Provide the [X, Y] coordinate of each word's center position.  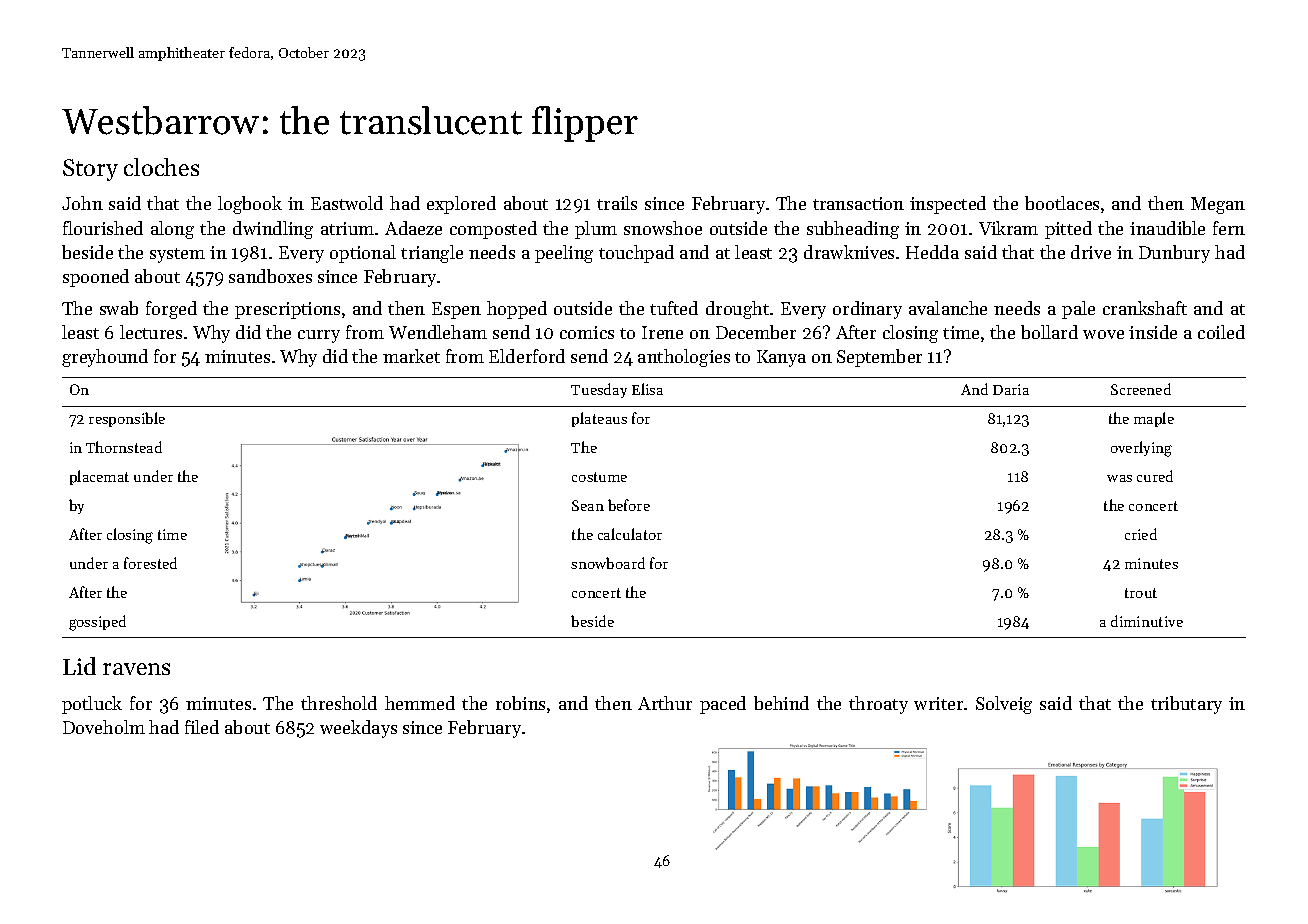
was [1119, 478]
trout [1141, 593]
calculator [630, 534]
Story [90, 170]
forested [150, 563]
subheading [853, 230]
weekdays [358, 729]
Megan [1218, 205]
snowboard [608, 563]
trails [617, 203]
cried [1141, 534]
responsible [127, 419]
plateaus [599, 419]
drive [1091, 252]
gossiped [97, 623]
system [177, 255]
